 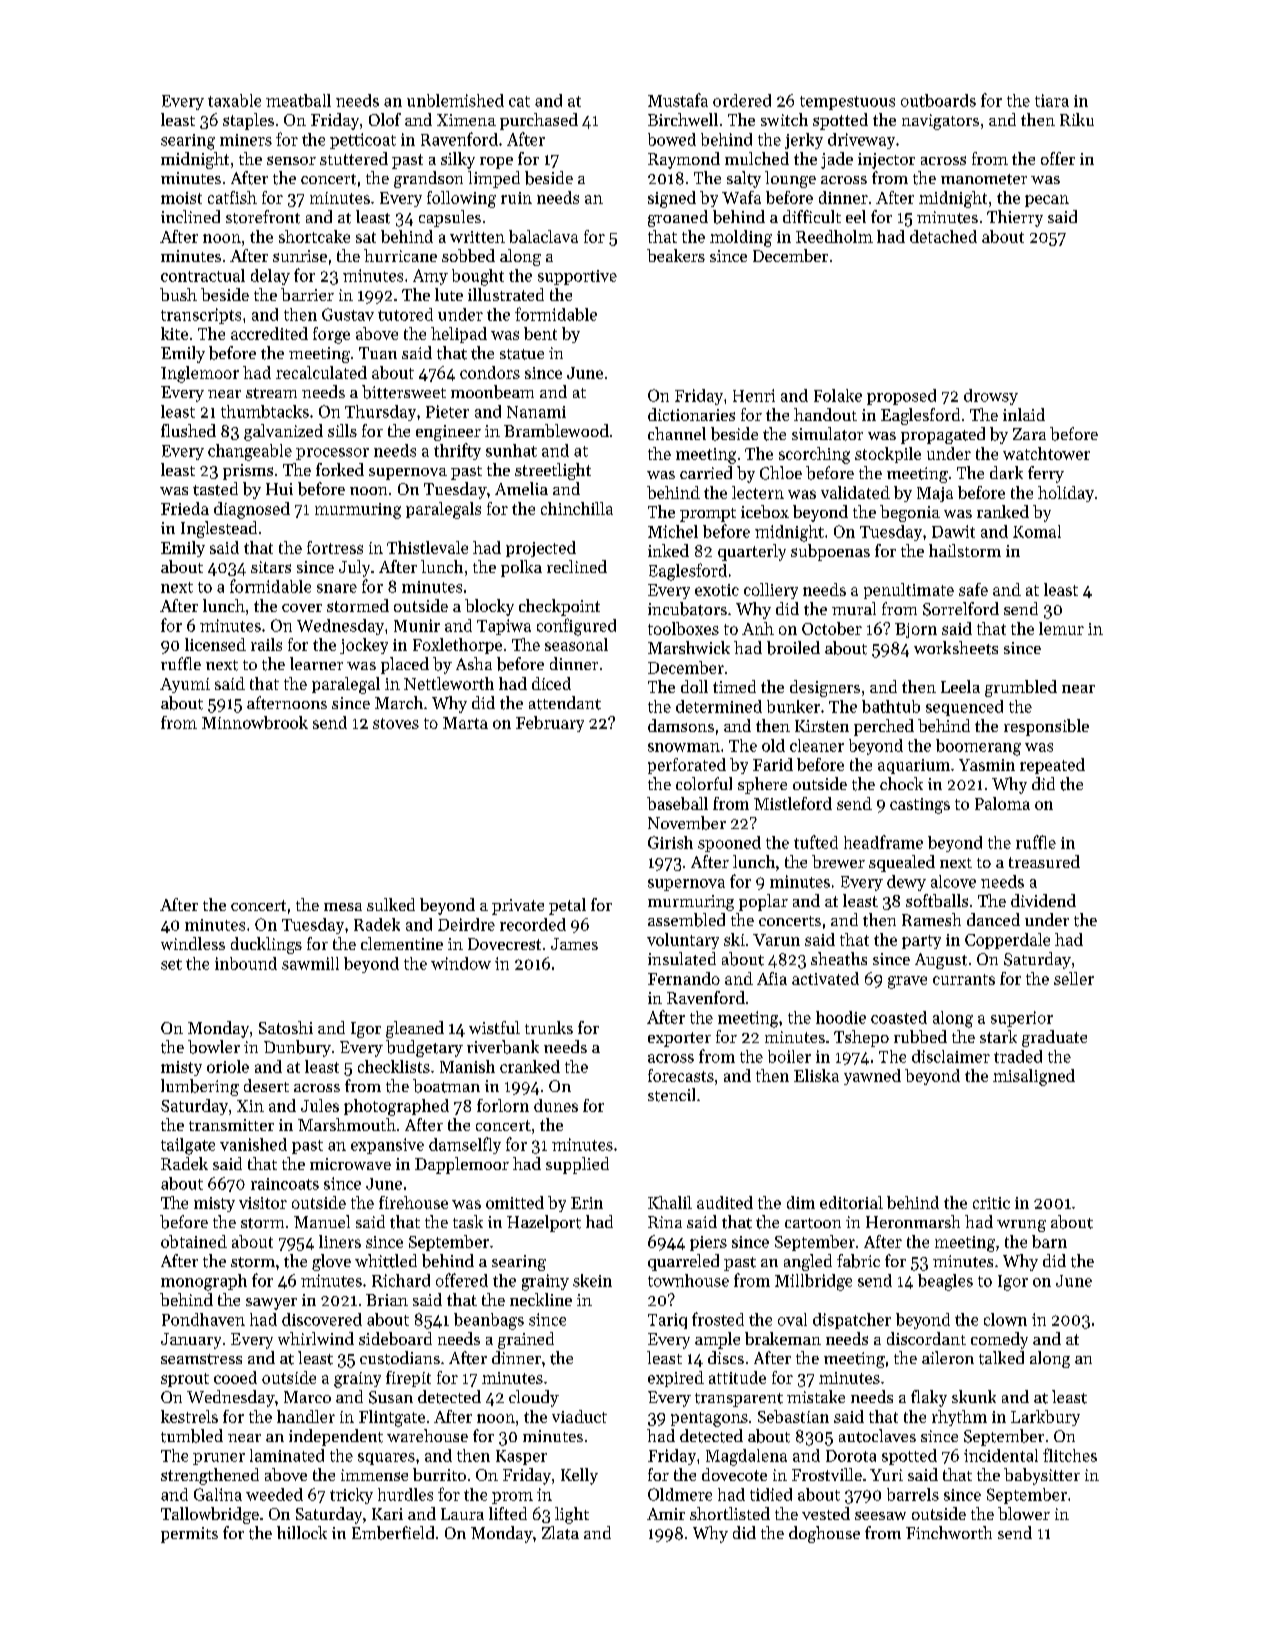 What do you see at coordinates (549, 1027) in the page?
I see `trunks` at bounding box center [549, 1027].
